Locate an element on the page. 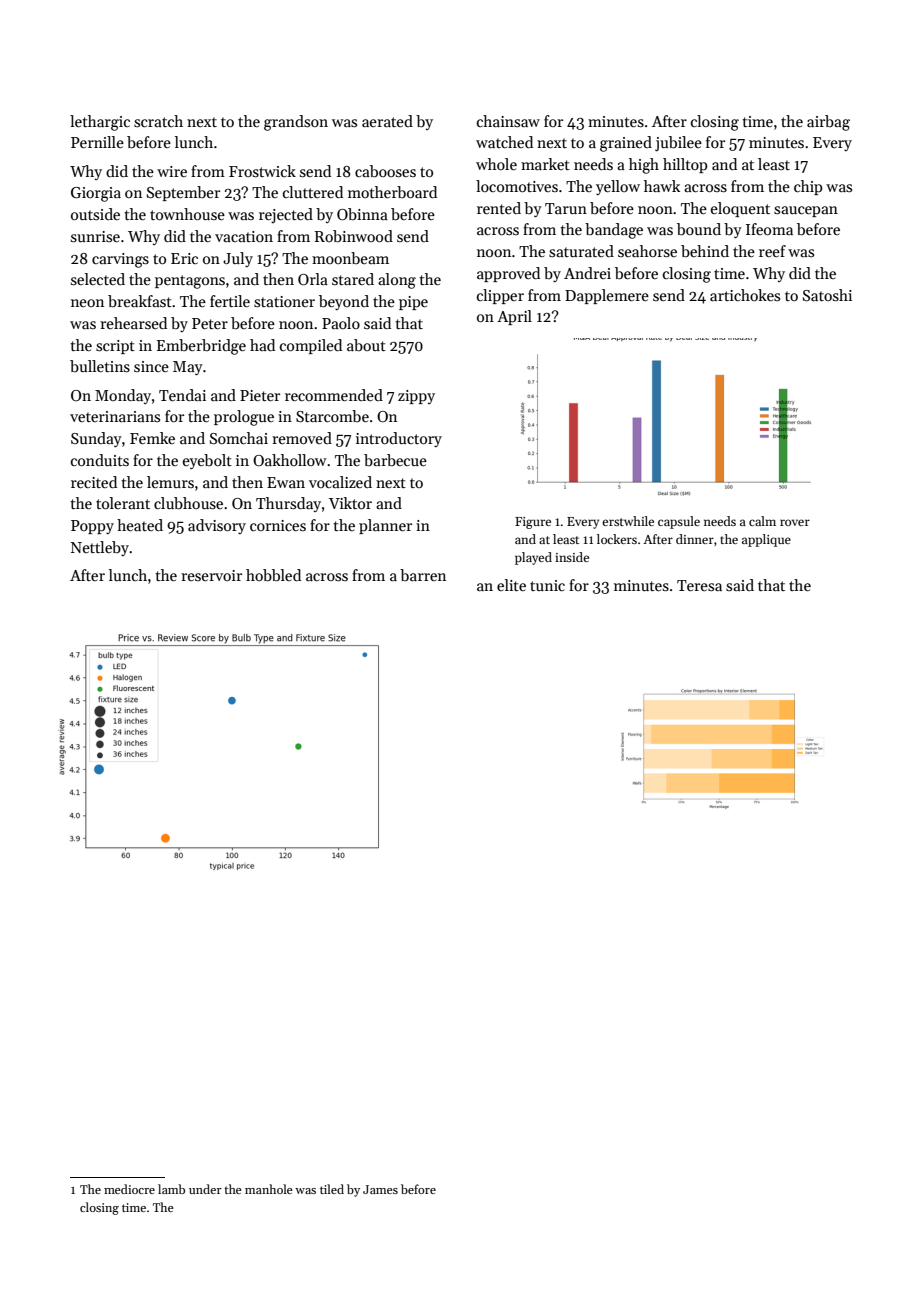  reservoir is located at coordinates (211, 575).
